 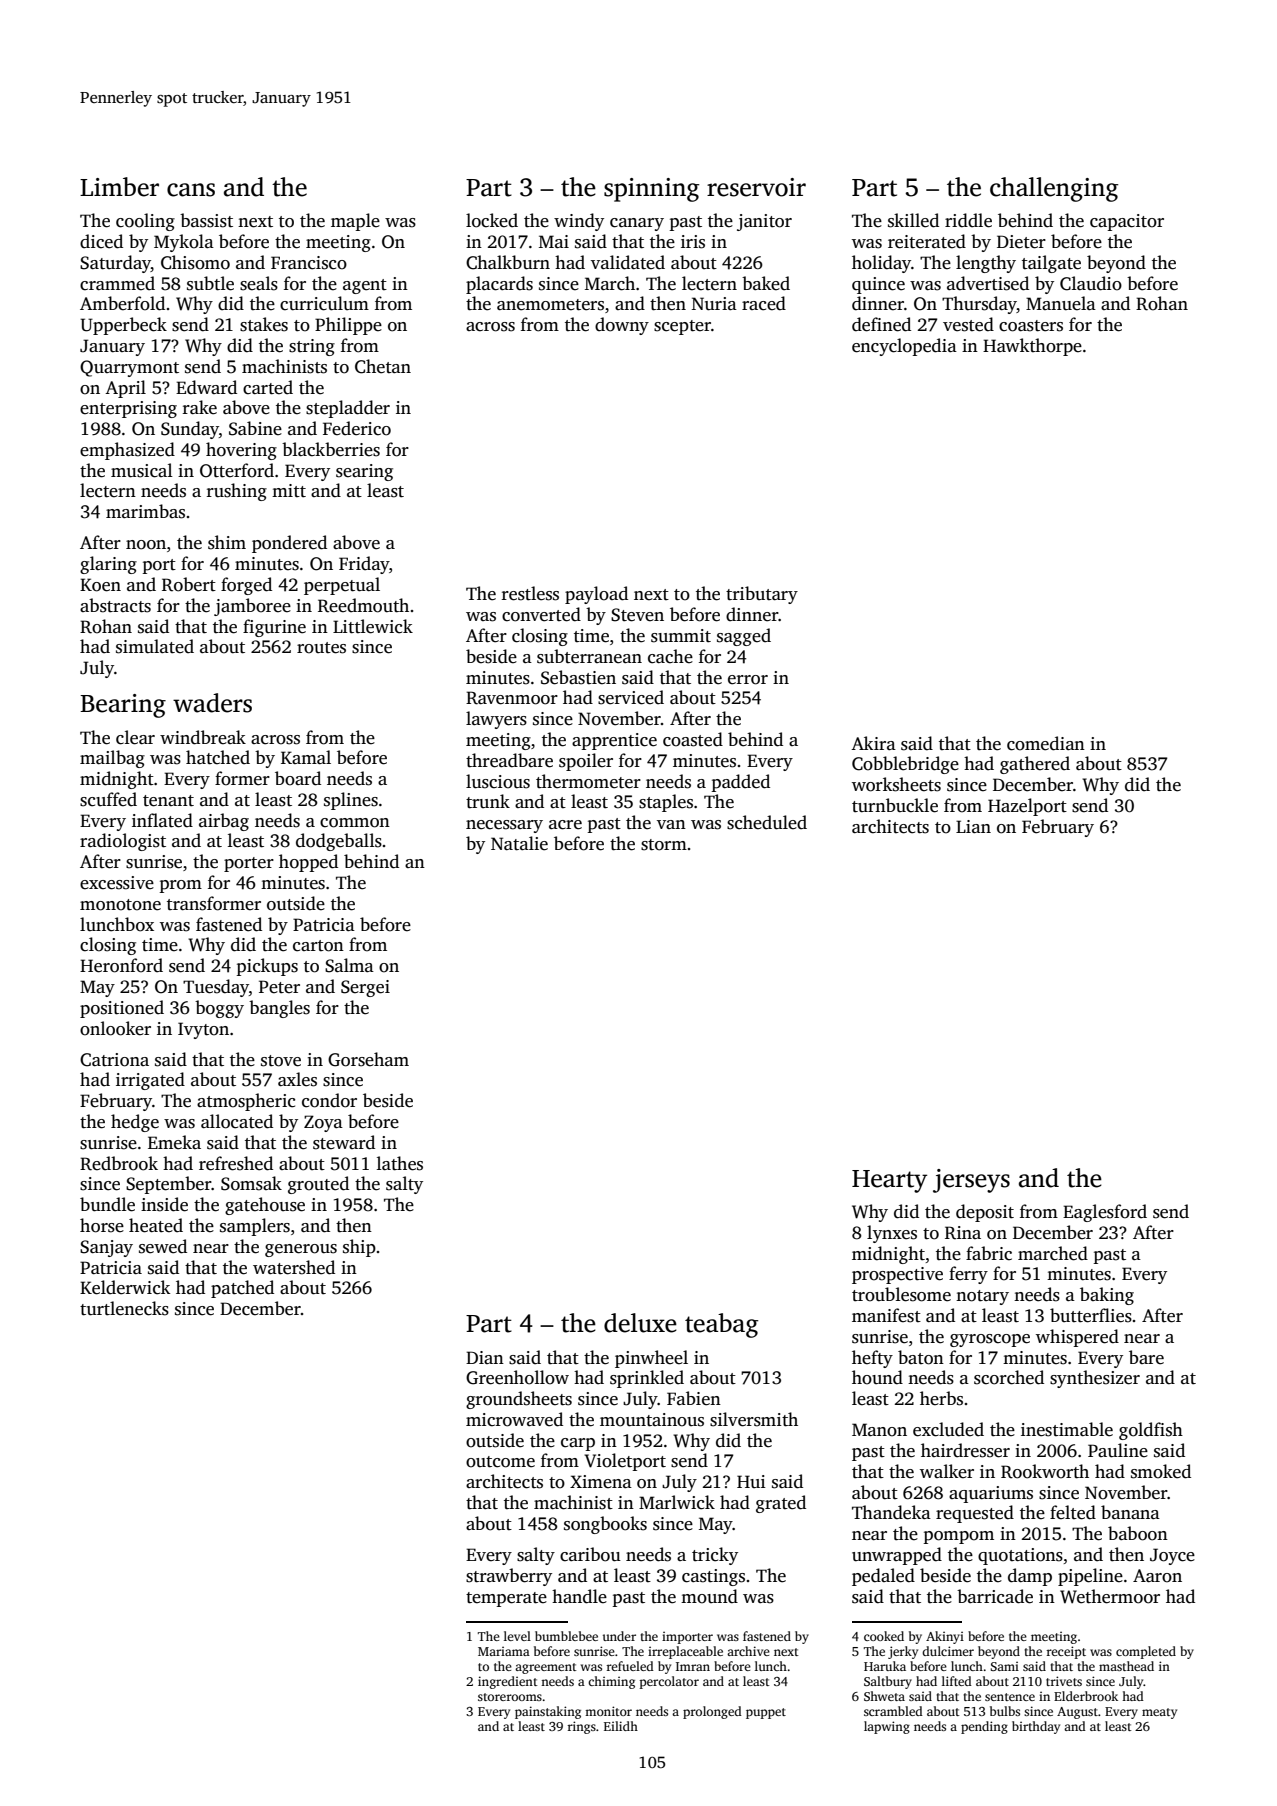 I want to click on teabag, so click(x=721, y=1325).
